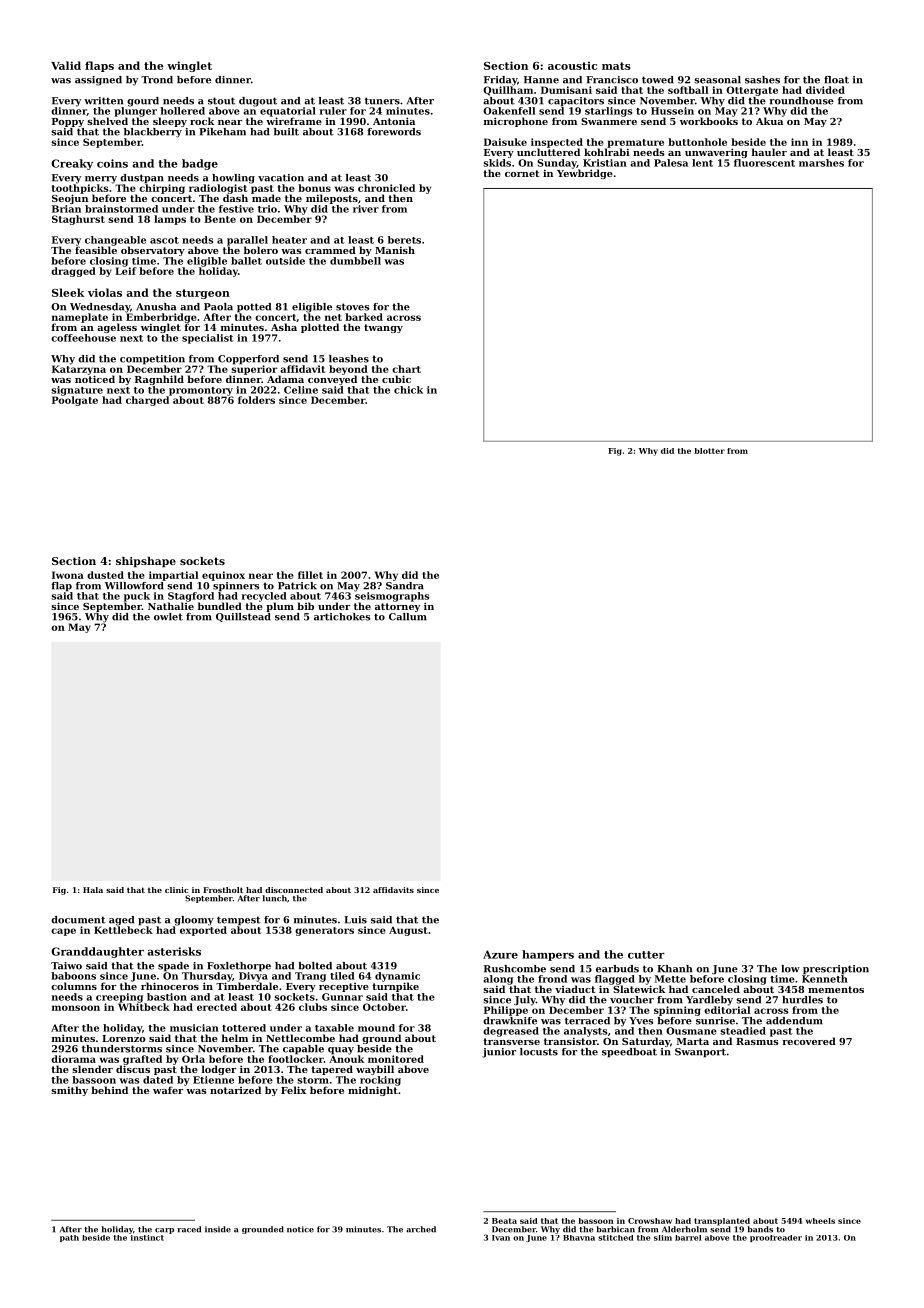 The image size is (924, 1308). What do you see at coordinates (717, 80) in the page?
I see `seasonal` at bounding box center [717, 80].
